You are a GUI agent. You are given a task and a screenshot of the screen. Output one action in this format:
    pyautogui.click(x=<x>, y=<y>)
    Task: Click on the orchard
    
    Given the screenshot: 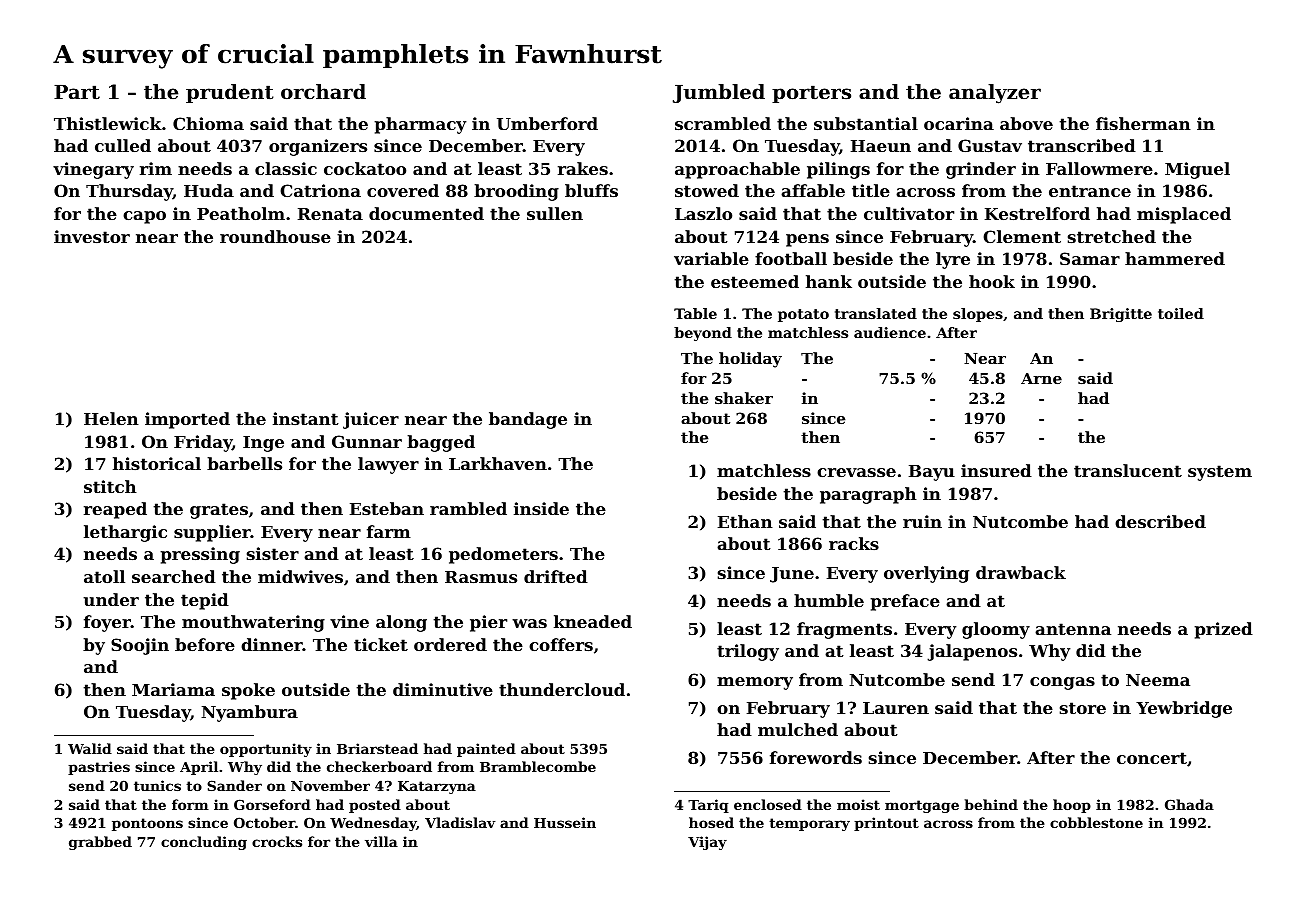 What is the action you would take?
    pyautogui.click(x=323, y=92)
